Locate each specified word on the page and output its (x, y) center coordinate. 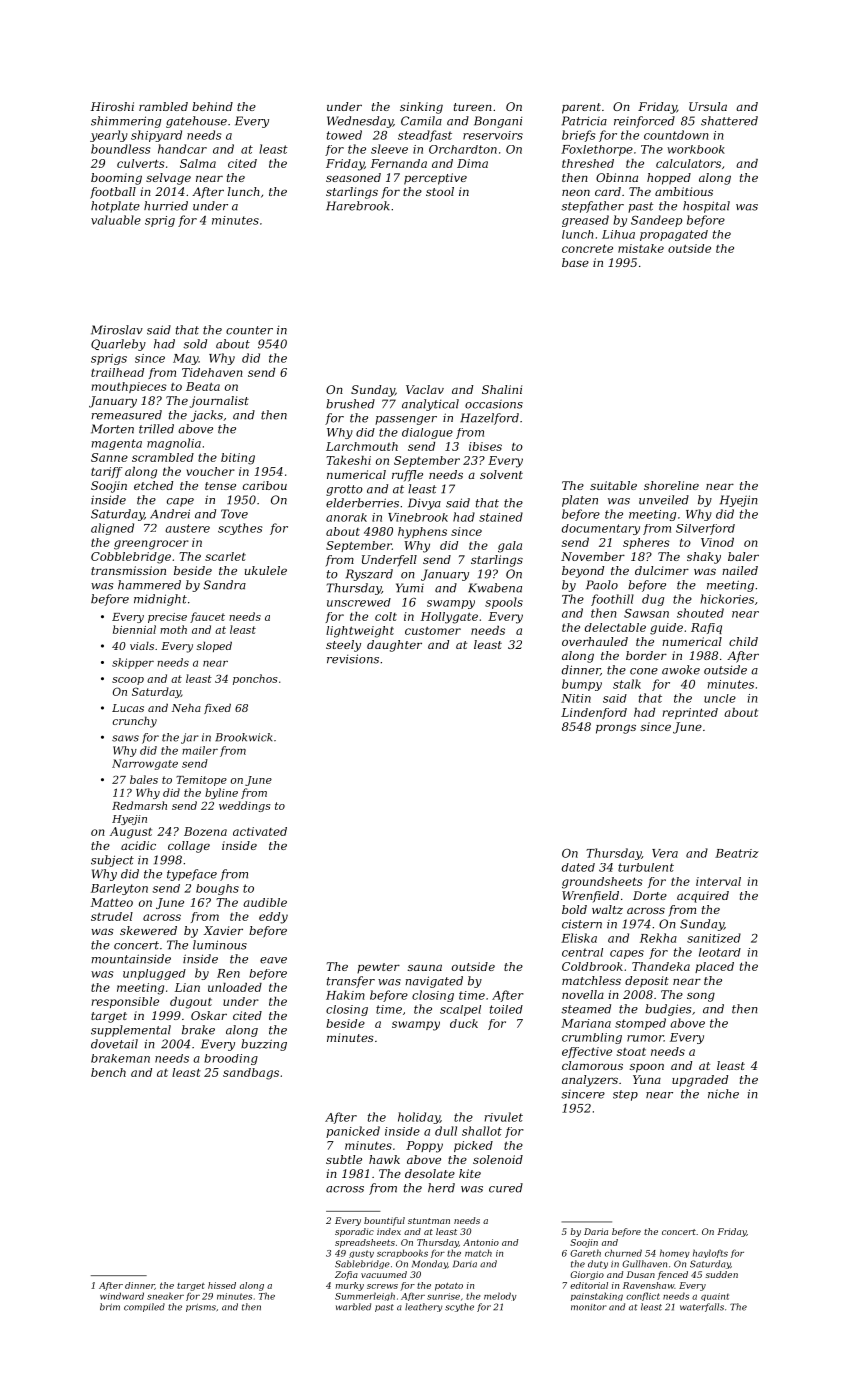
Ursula (708, 106)
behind (212, 106)
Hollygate (449, 618)
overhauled (595, 641)
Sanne (109, 457)
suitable (613, 485)
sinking (421, 108)
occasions (494, 404)
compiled (144, 1307)
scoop (128, 681)
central (582, 952)
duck (464, 1023)
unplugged (154, 974)
